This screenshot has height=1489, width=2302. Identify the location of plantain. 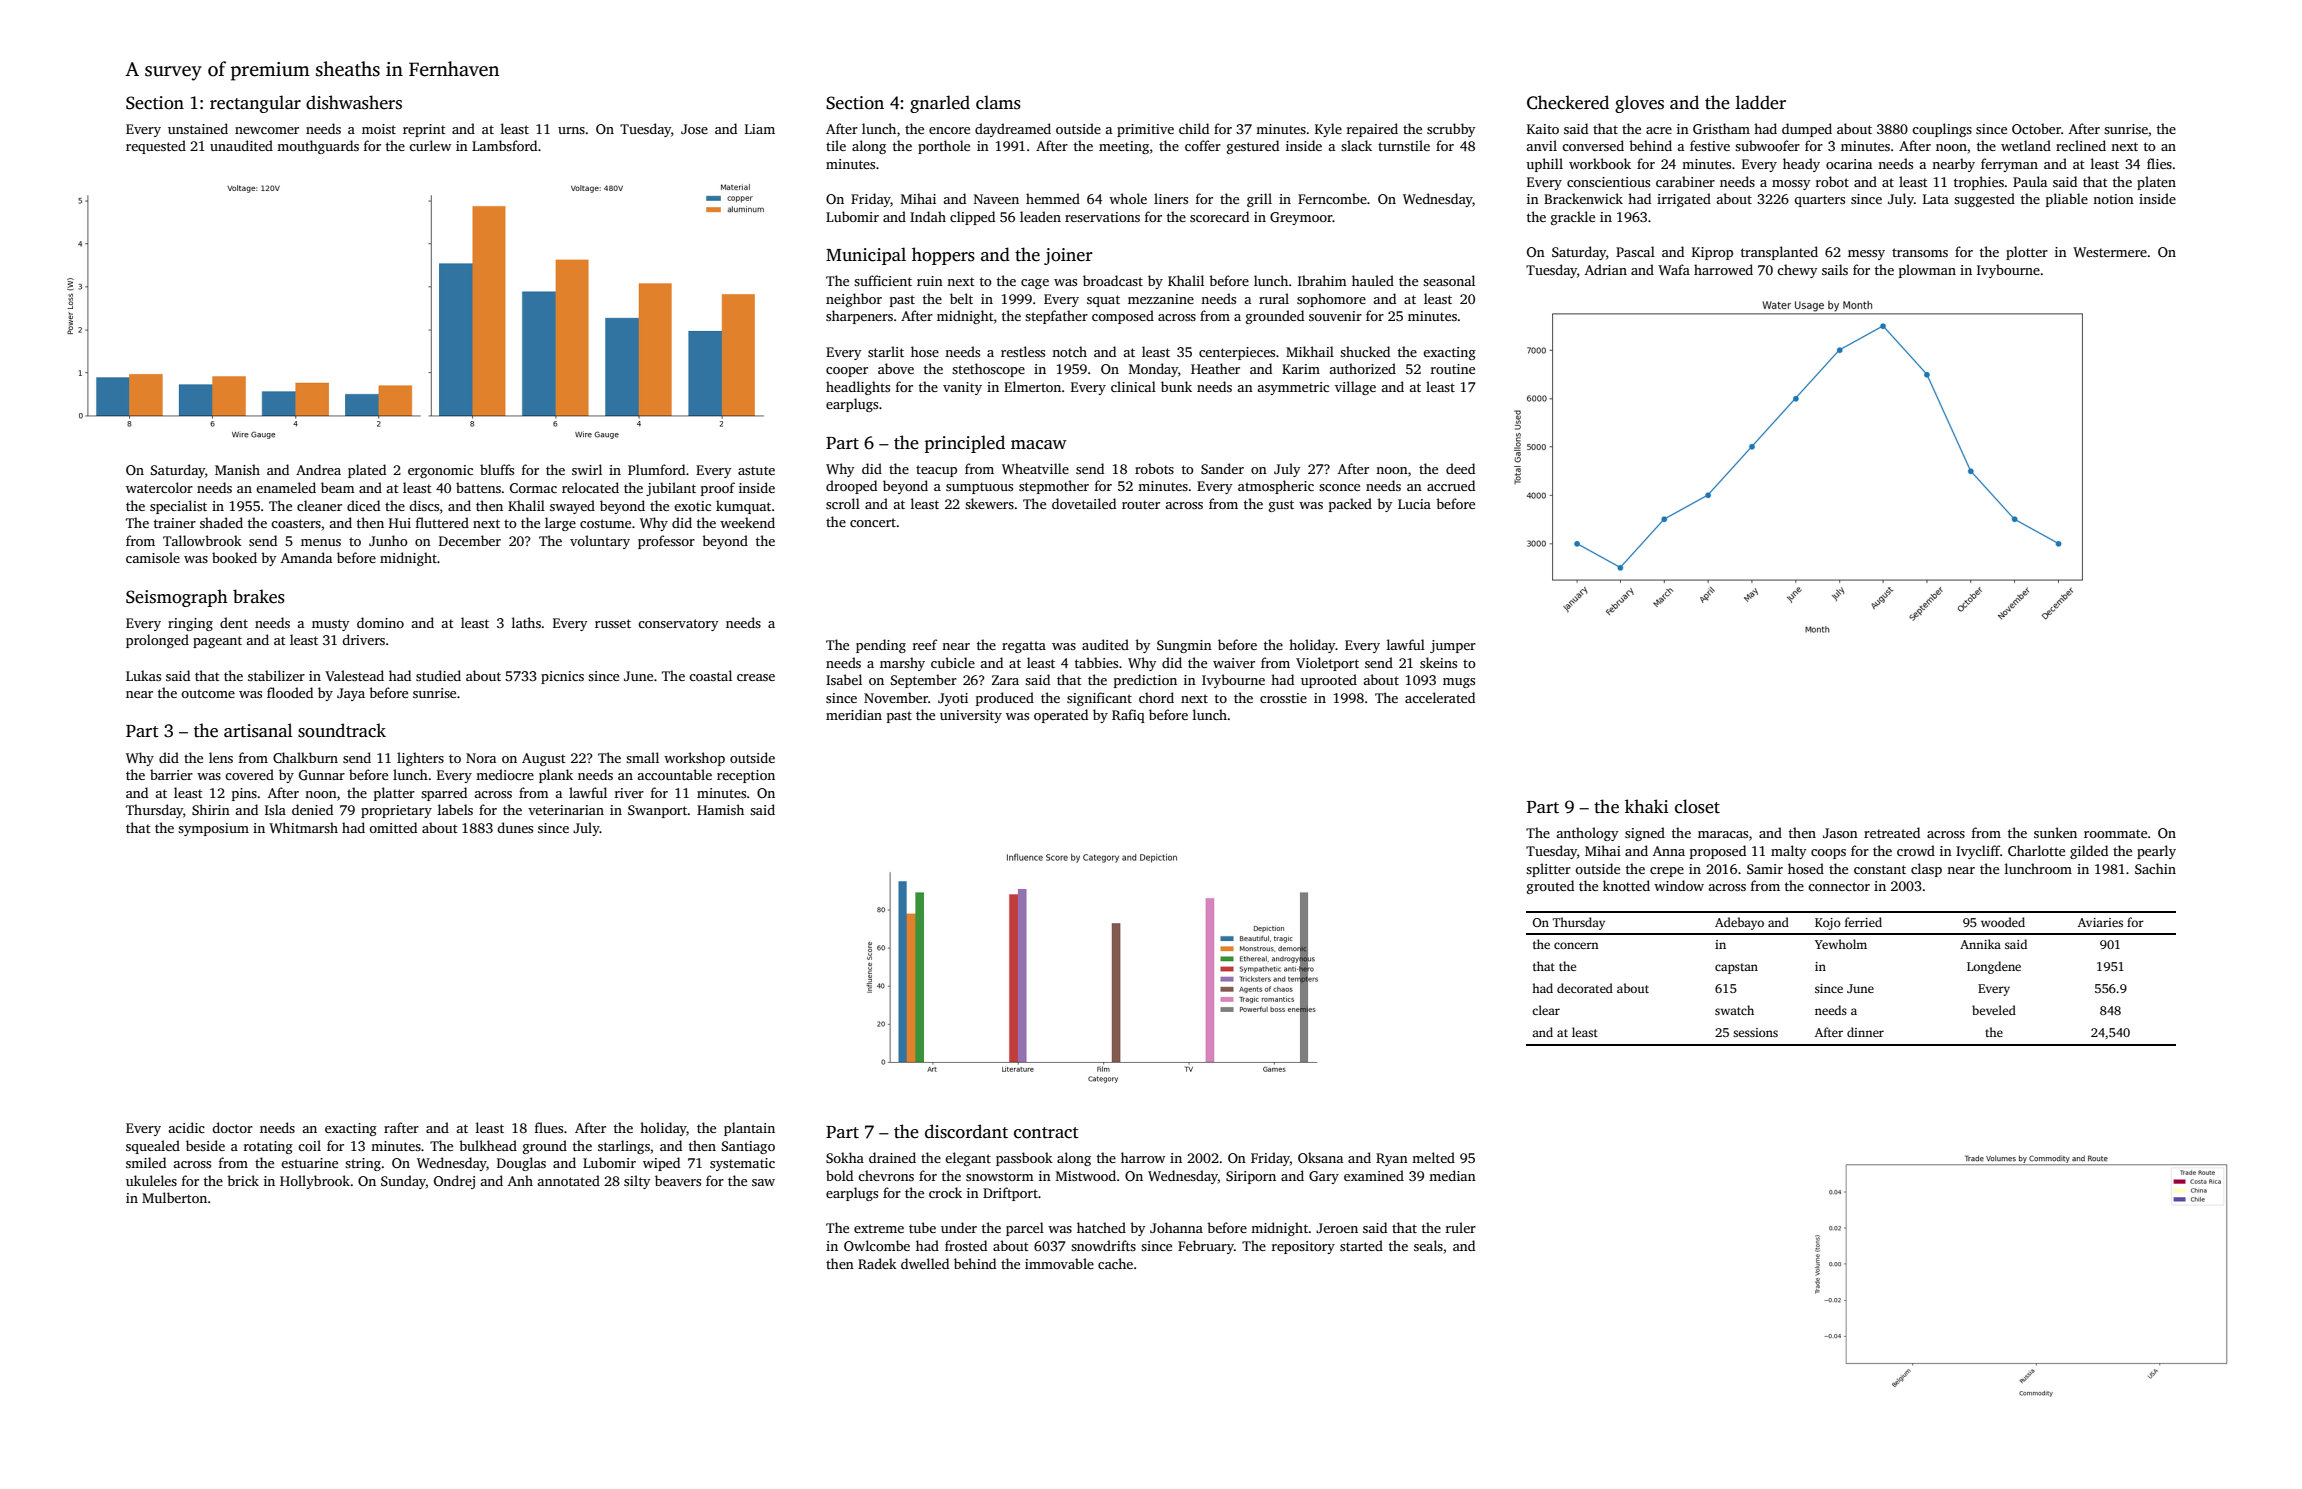
(749, 1129).
